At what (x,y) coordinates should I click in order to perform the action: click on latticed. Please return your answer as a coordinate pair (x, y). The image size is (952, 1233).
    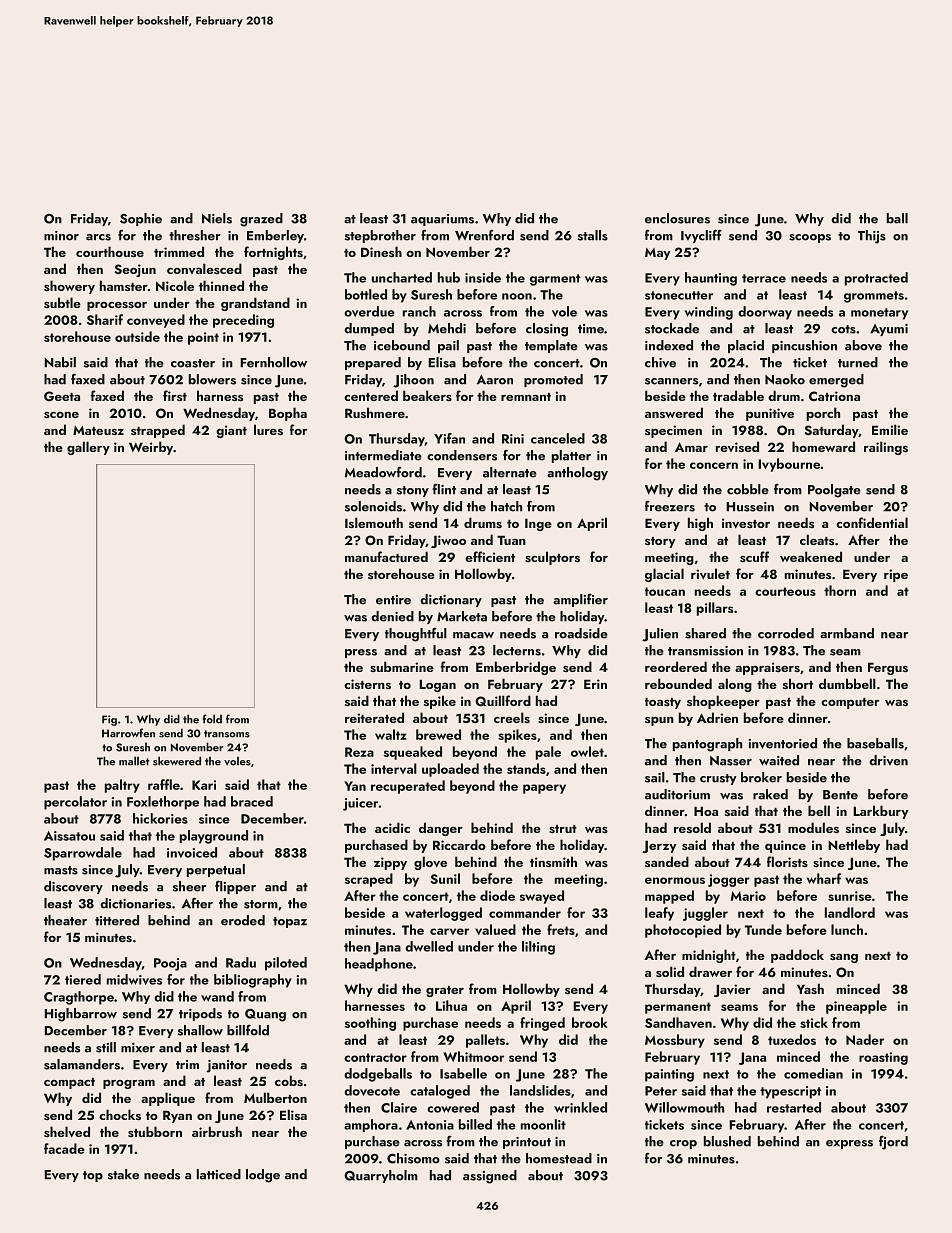
    Looking at the image, I should click on (219, 1174).
